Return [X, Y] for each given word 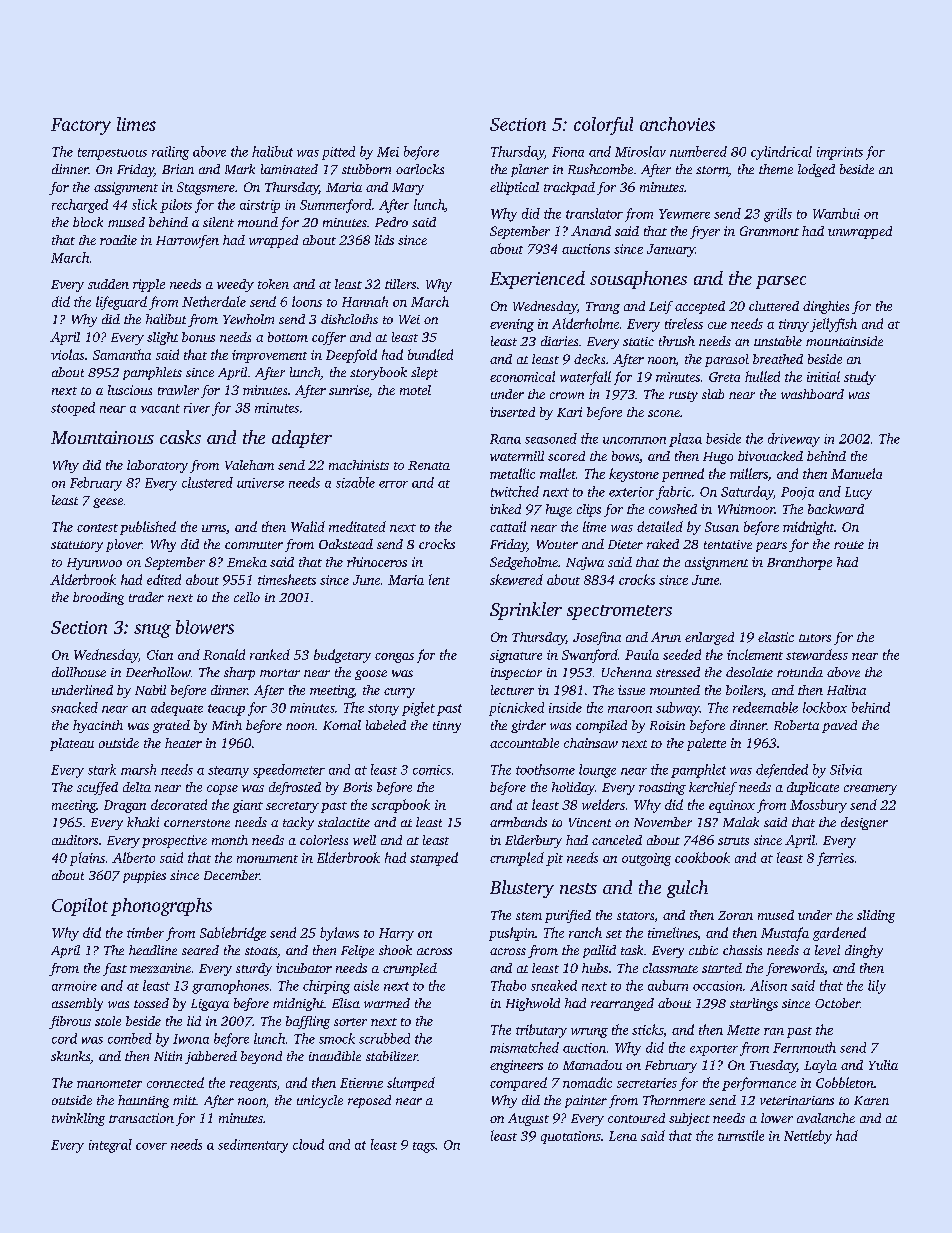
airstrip [260, 206]
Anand [591, 231]
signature [516, 656]
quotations [571, 1137]
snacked [74, 707]
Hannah [365, 301]
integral [110, 1146]
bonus [198, 337]
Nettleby [808, 1137]
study [860, 378]
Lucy [858, 493]
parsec [781, 282]
